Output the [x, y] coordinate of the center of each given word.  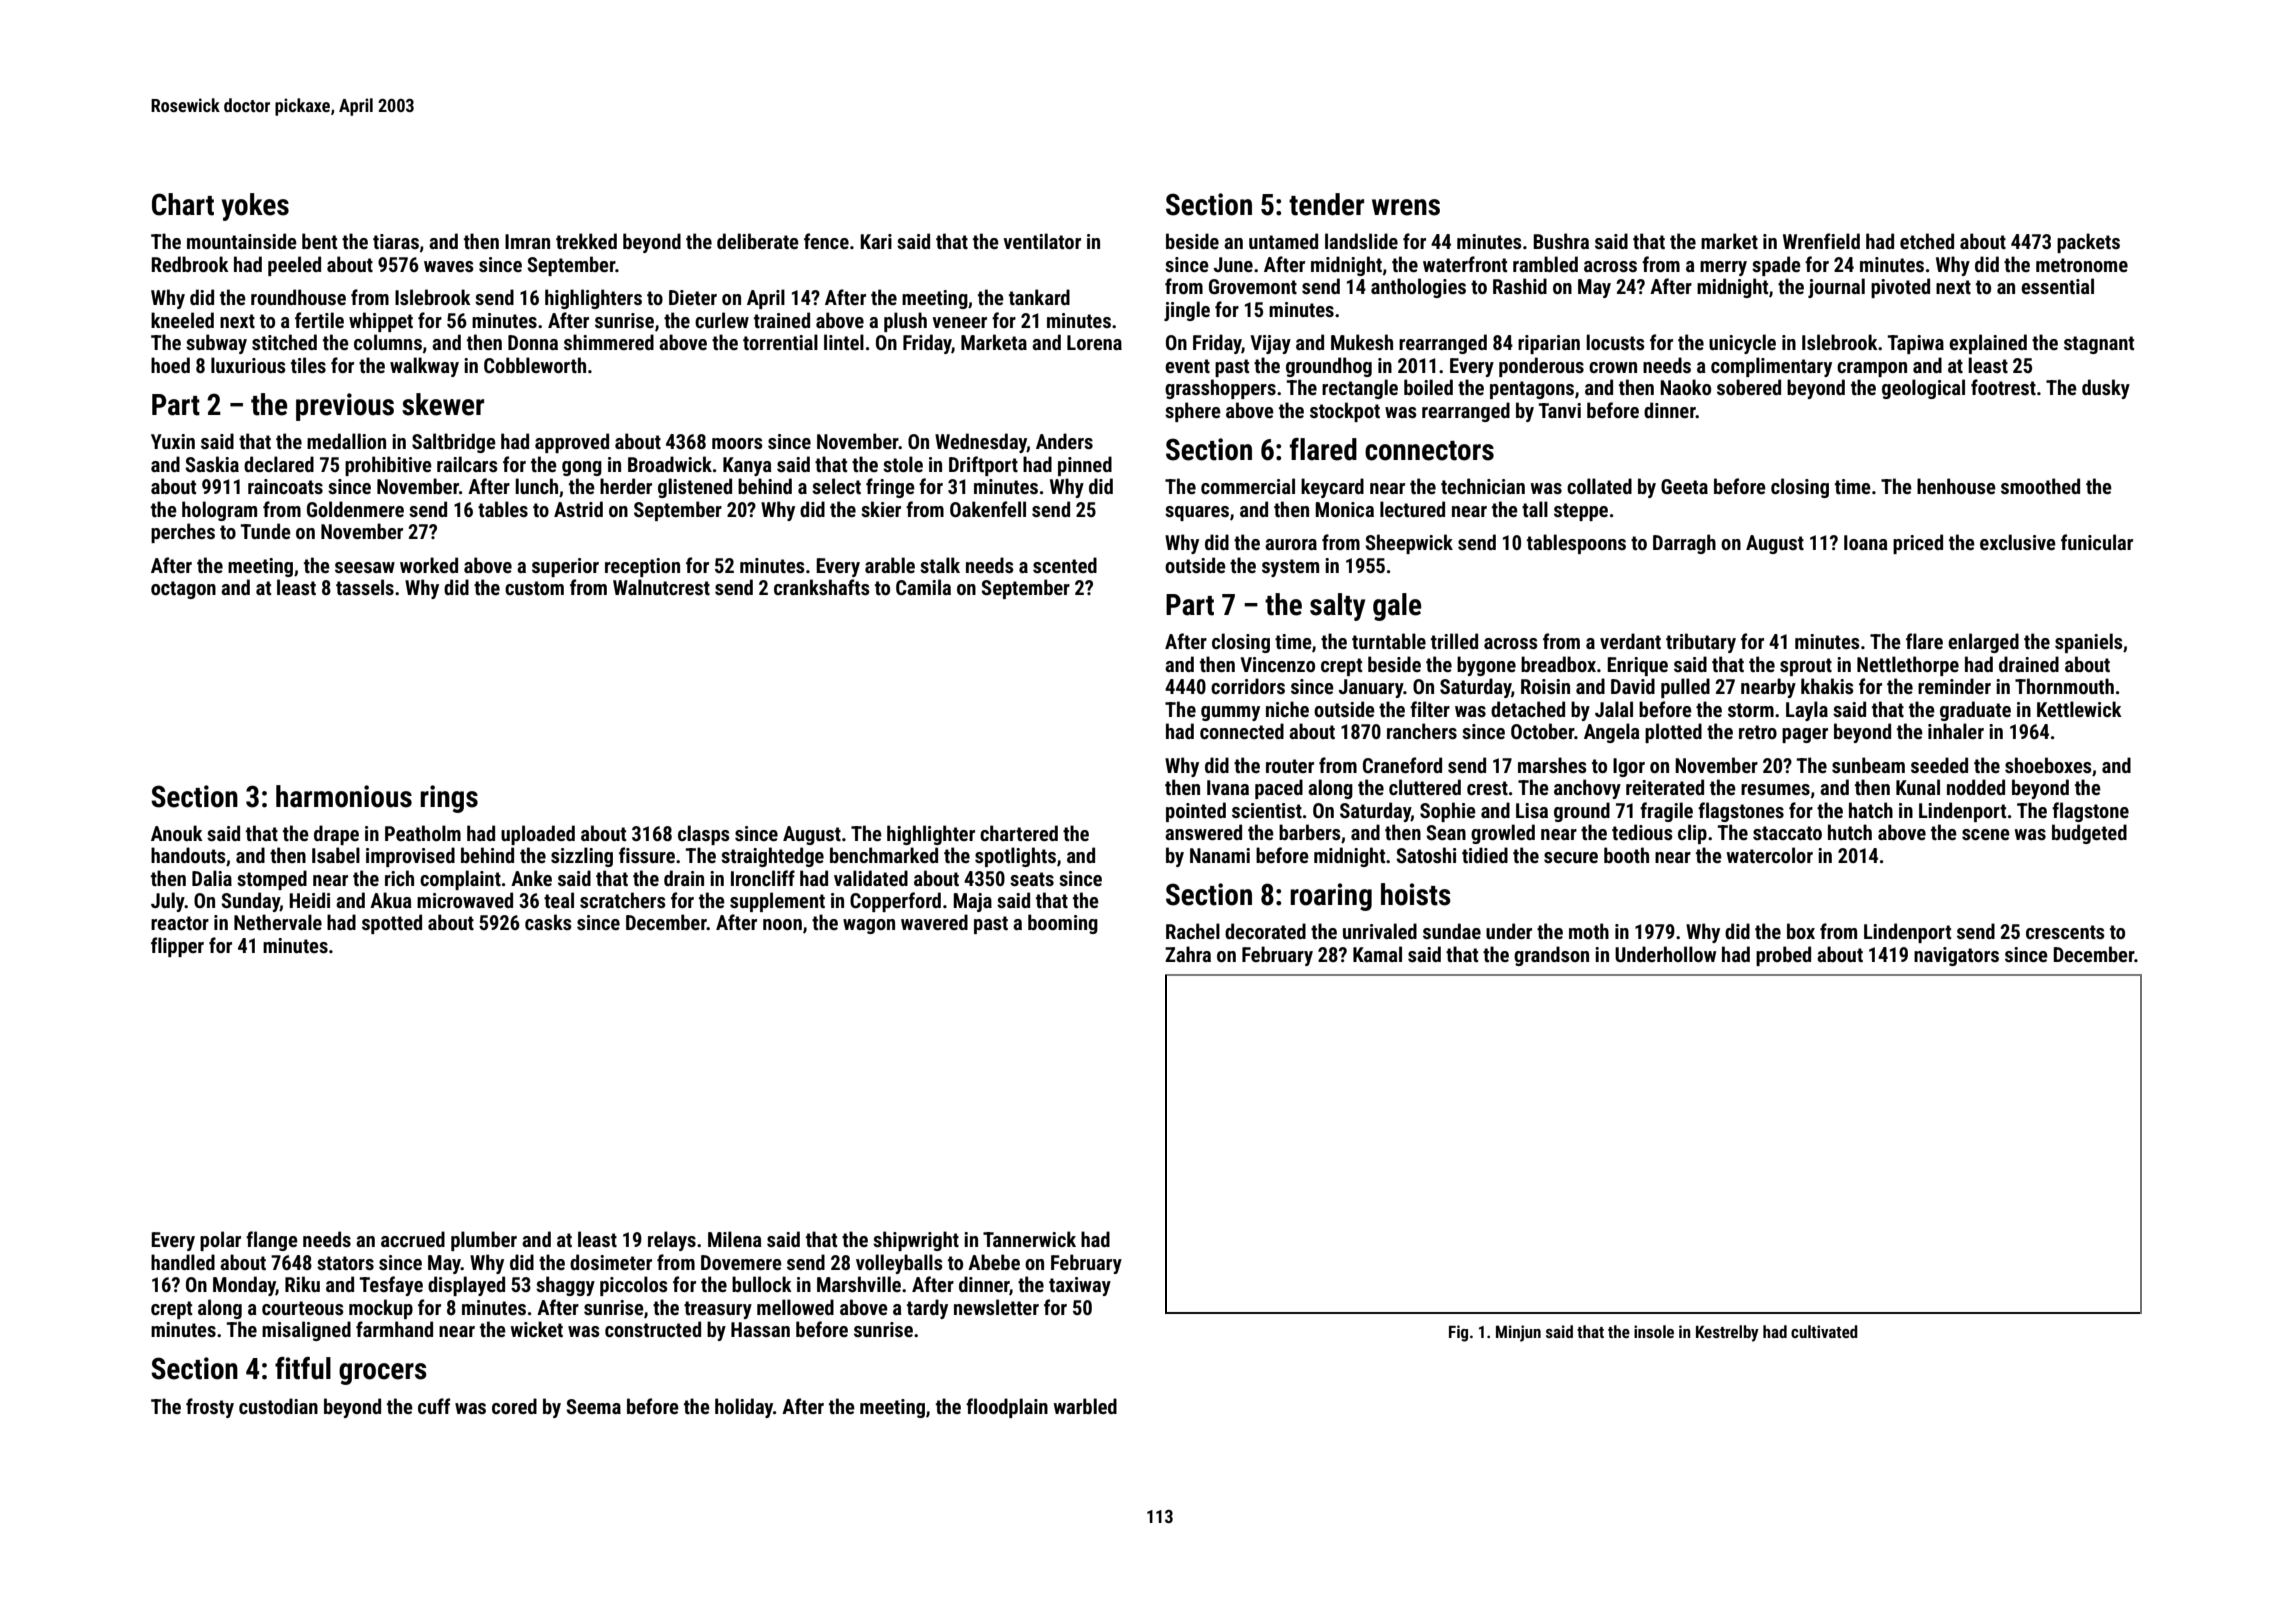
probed [1783, 956]
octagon [183, 590]
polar [220, 1241]
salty [1337, 607]
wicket [536, 1329]
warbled [1085, 1406]
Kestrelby [1727, 1333]
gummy [1230, 713]
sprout [1806, 667]
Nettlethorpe [1908, 666]
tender [1326, 204]
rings [449, 799]
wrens [1406, 207]
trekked [586, 241]
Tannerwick [1029, 1239]
